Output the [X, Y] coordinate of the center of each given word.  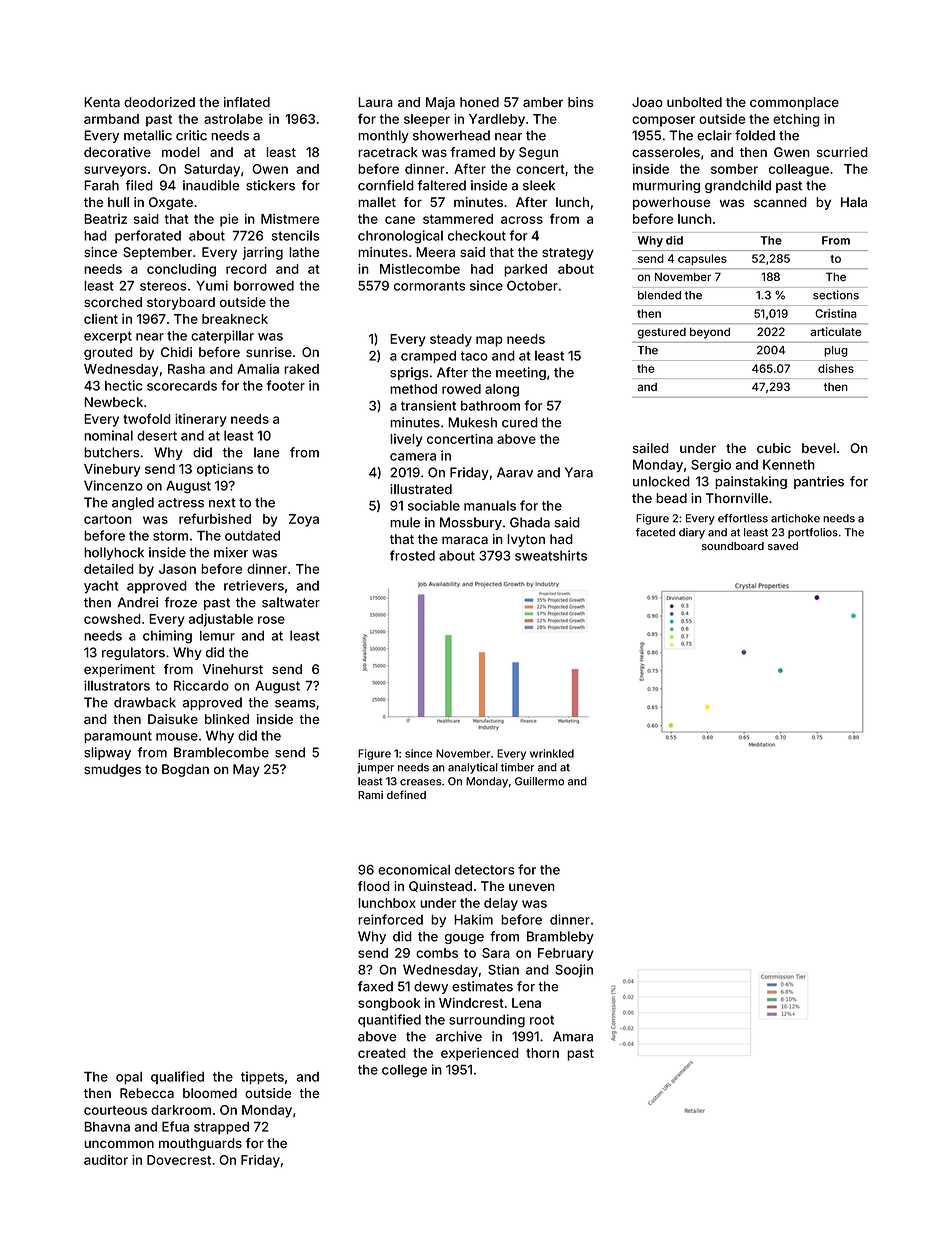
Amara [573, 1036]
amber [543, 102]
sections [836, 295]
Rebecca [147, 1093]
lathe [304, 252]
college [404, 1071]
